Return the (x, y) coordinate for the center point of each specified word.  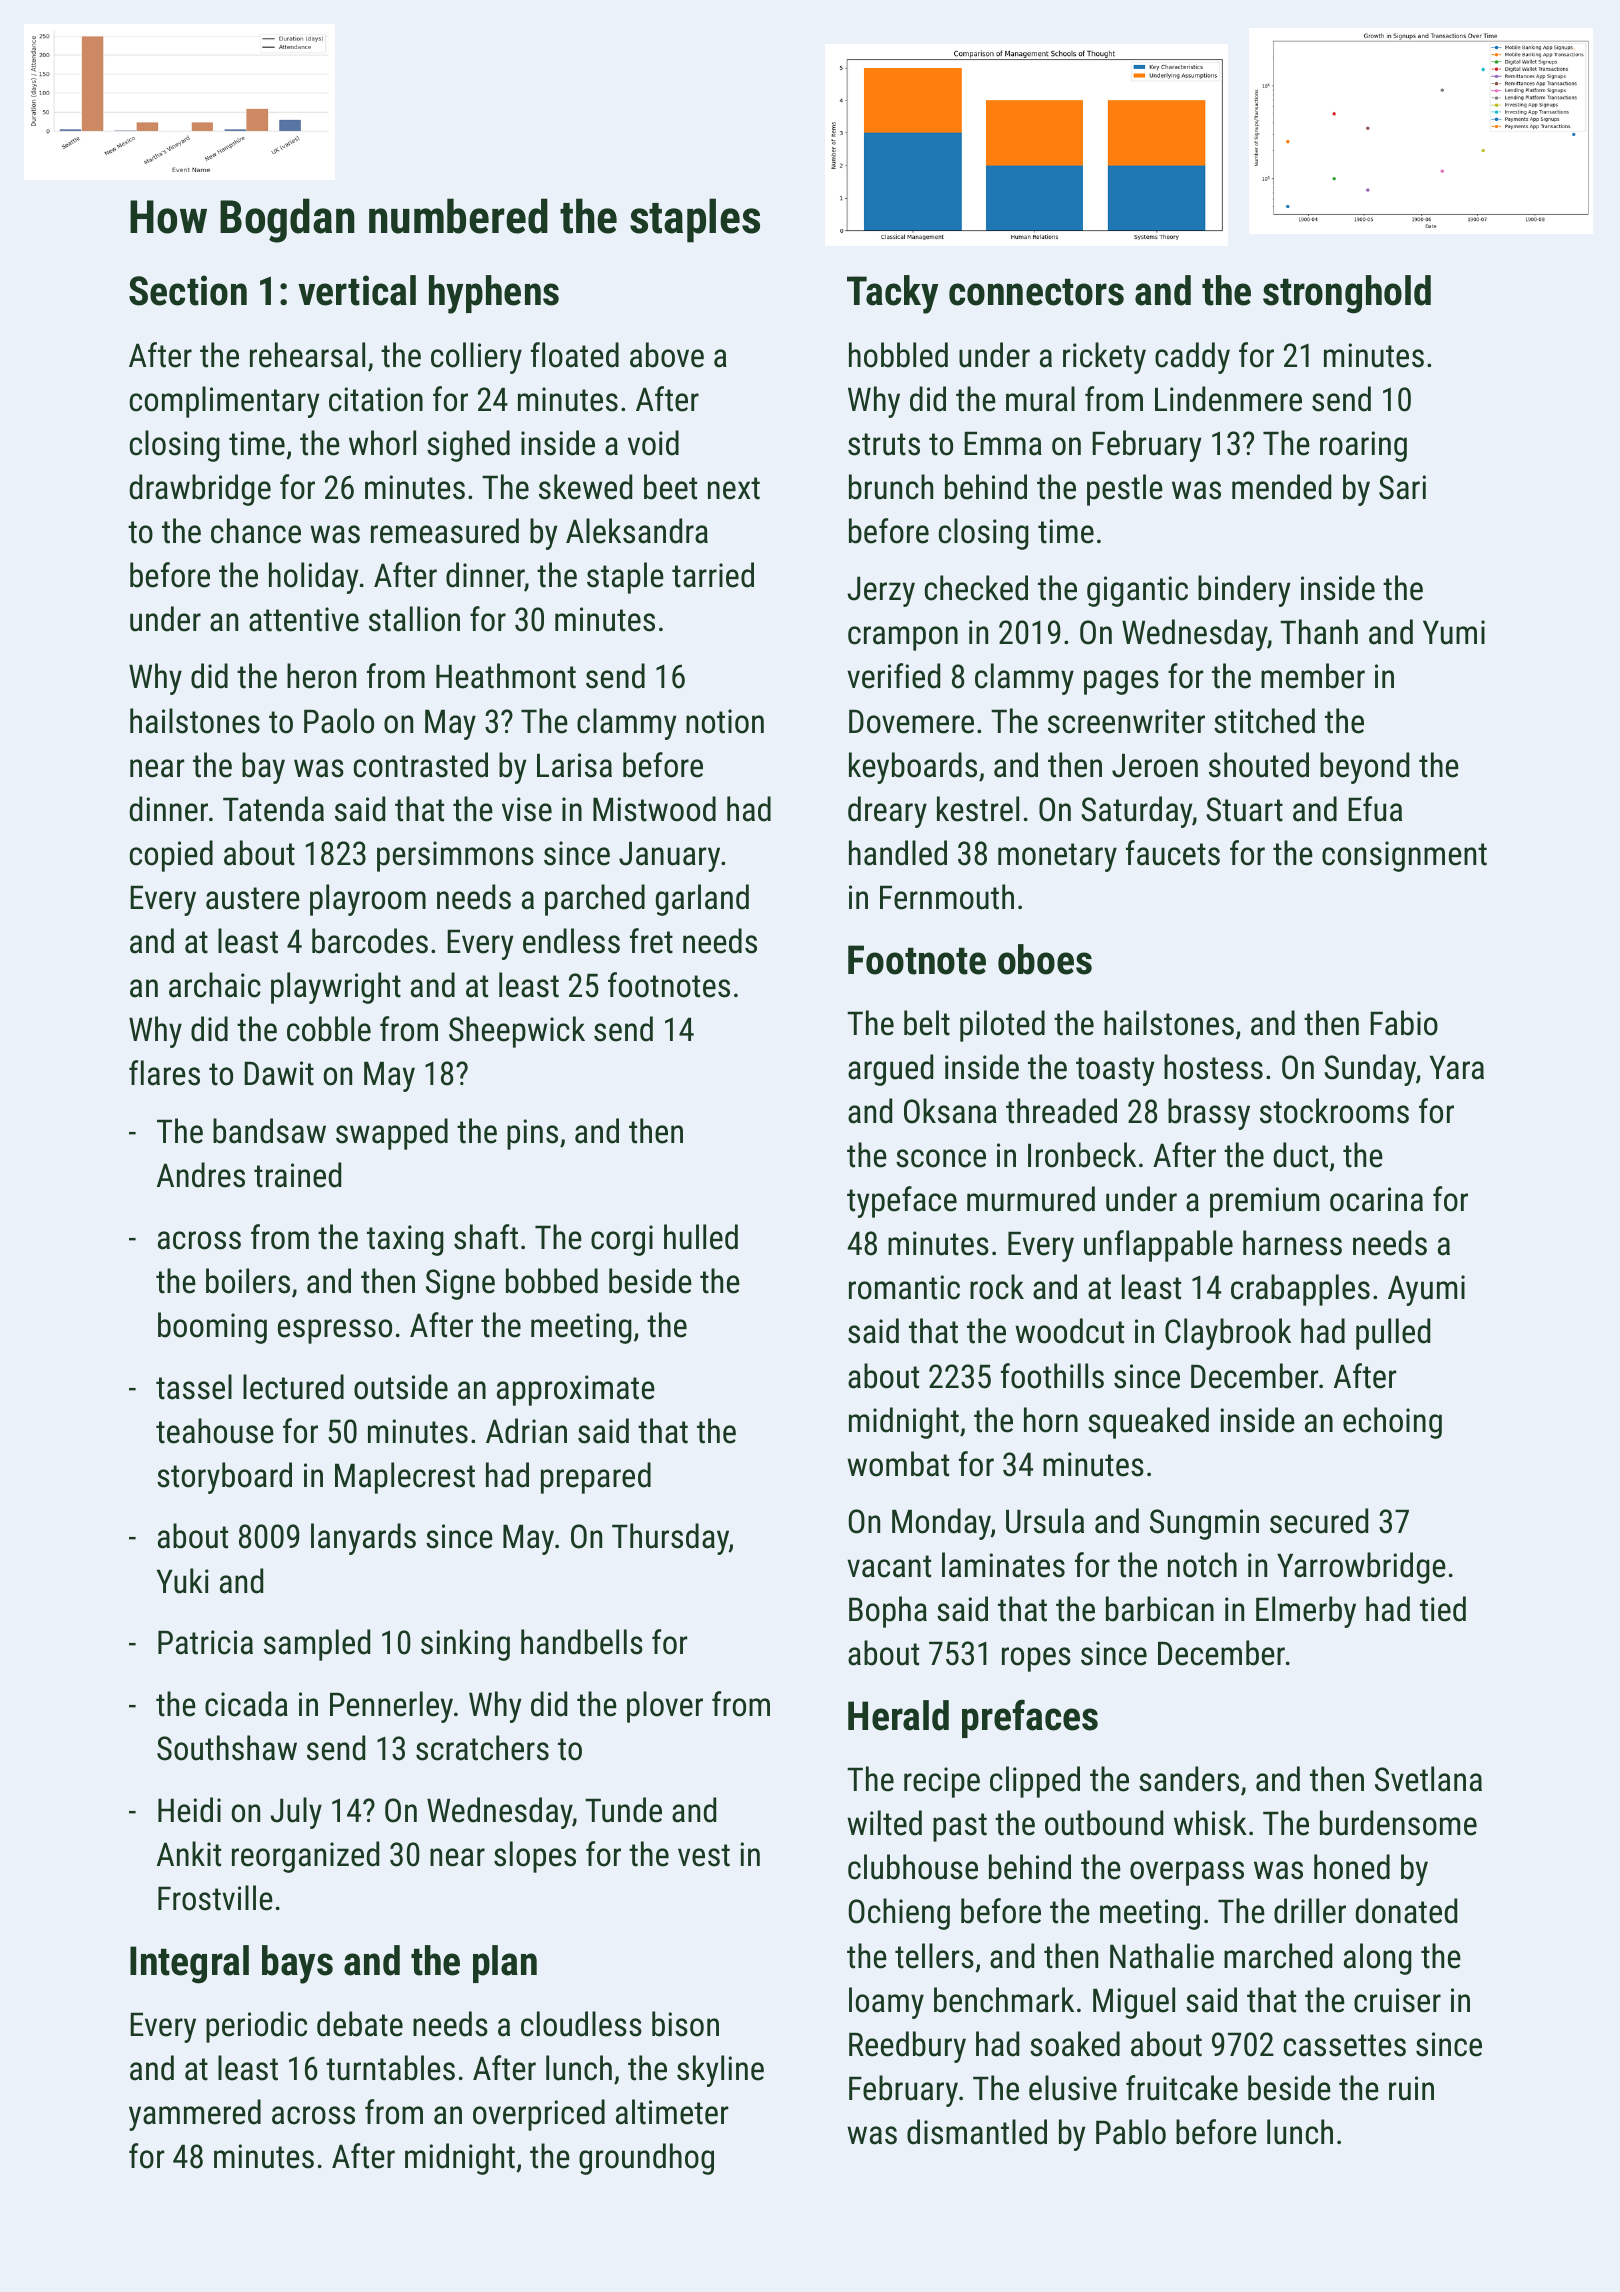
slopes (535, 1857)
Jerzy (881, 592)
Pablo (1131, 2132)
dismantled (977, 2132)
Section (188, 290)
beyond (1364, 768)
